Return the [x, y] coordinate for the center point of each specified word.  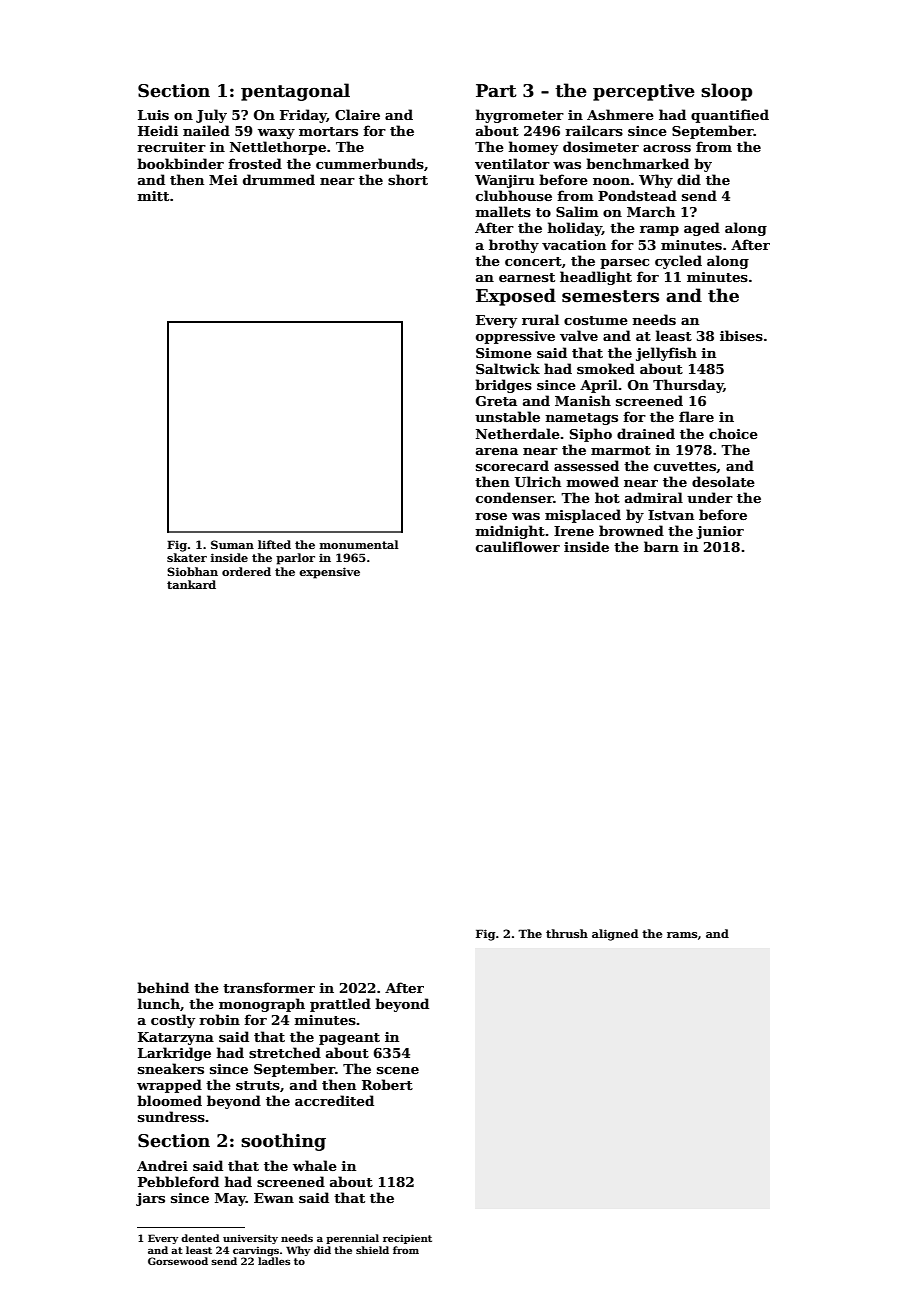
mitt [153, 196]
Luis [153, 115]
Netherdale [518, 433]
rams [682, 935]
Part [496, 91]
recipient [407, 1239]
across [667, 148]
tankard [191, 584]
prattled [340, 1005]
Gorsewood [178, 1261]
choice [733, 433]
